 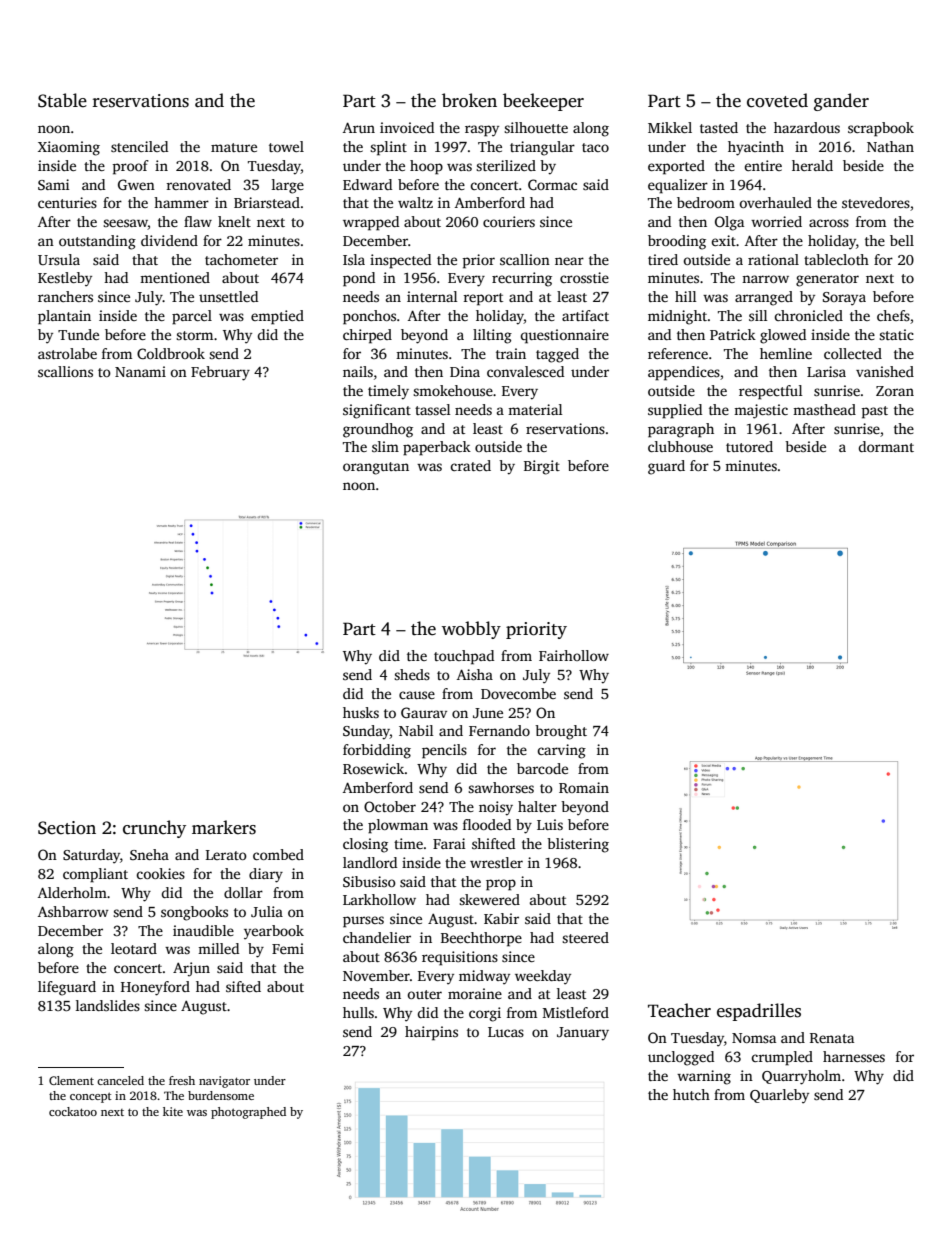 What do you see at coordinates (431, 1033) in the screenshot?
I see `hairpins` at bounding box center [431, 1033].
